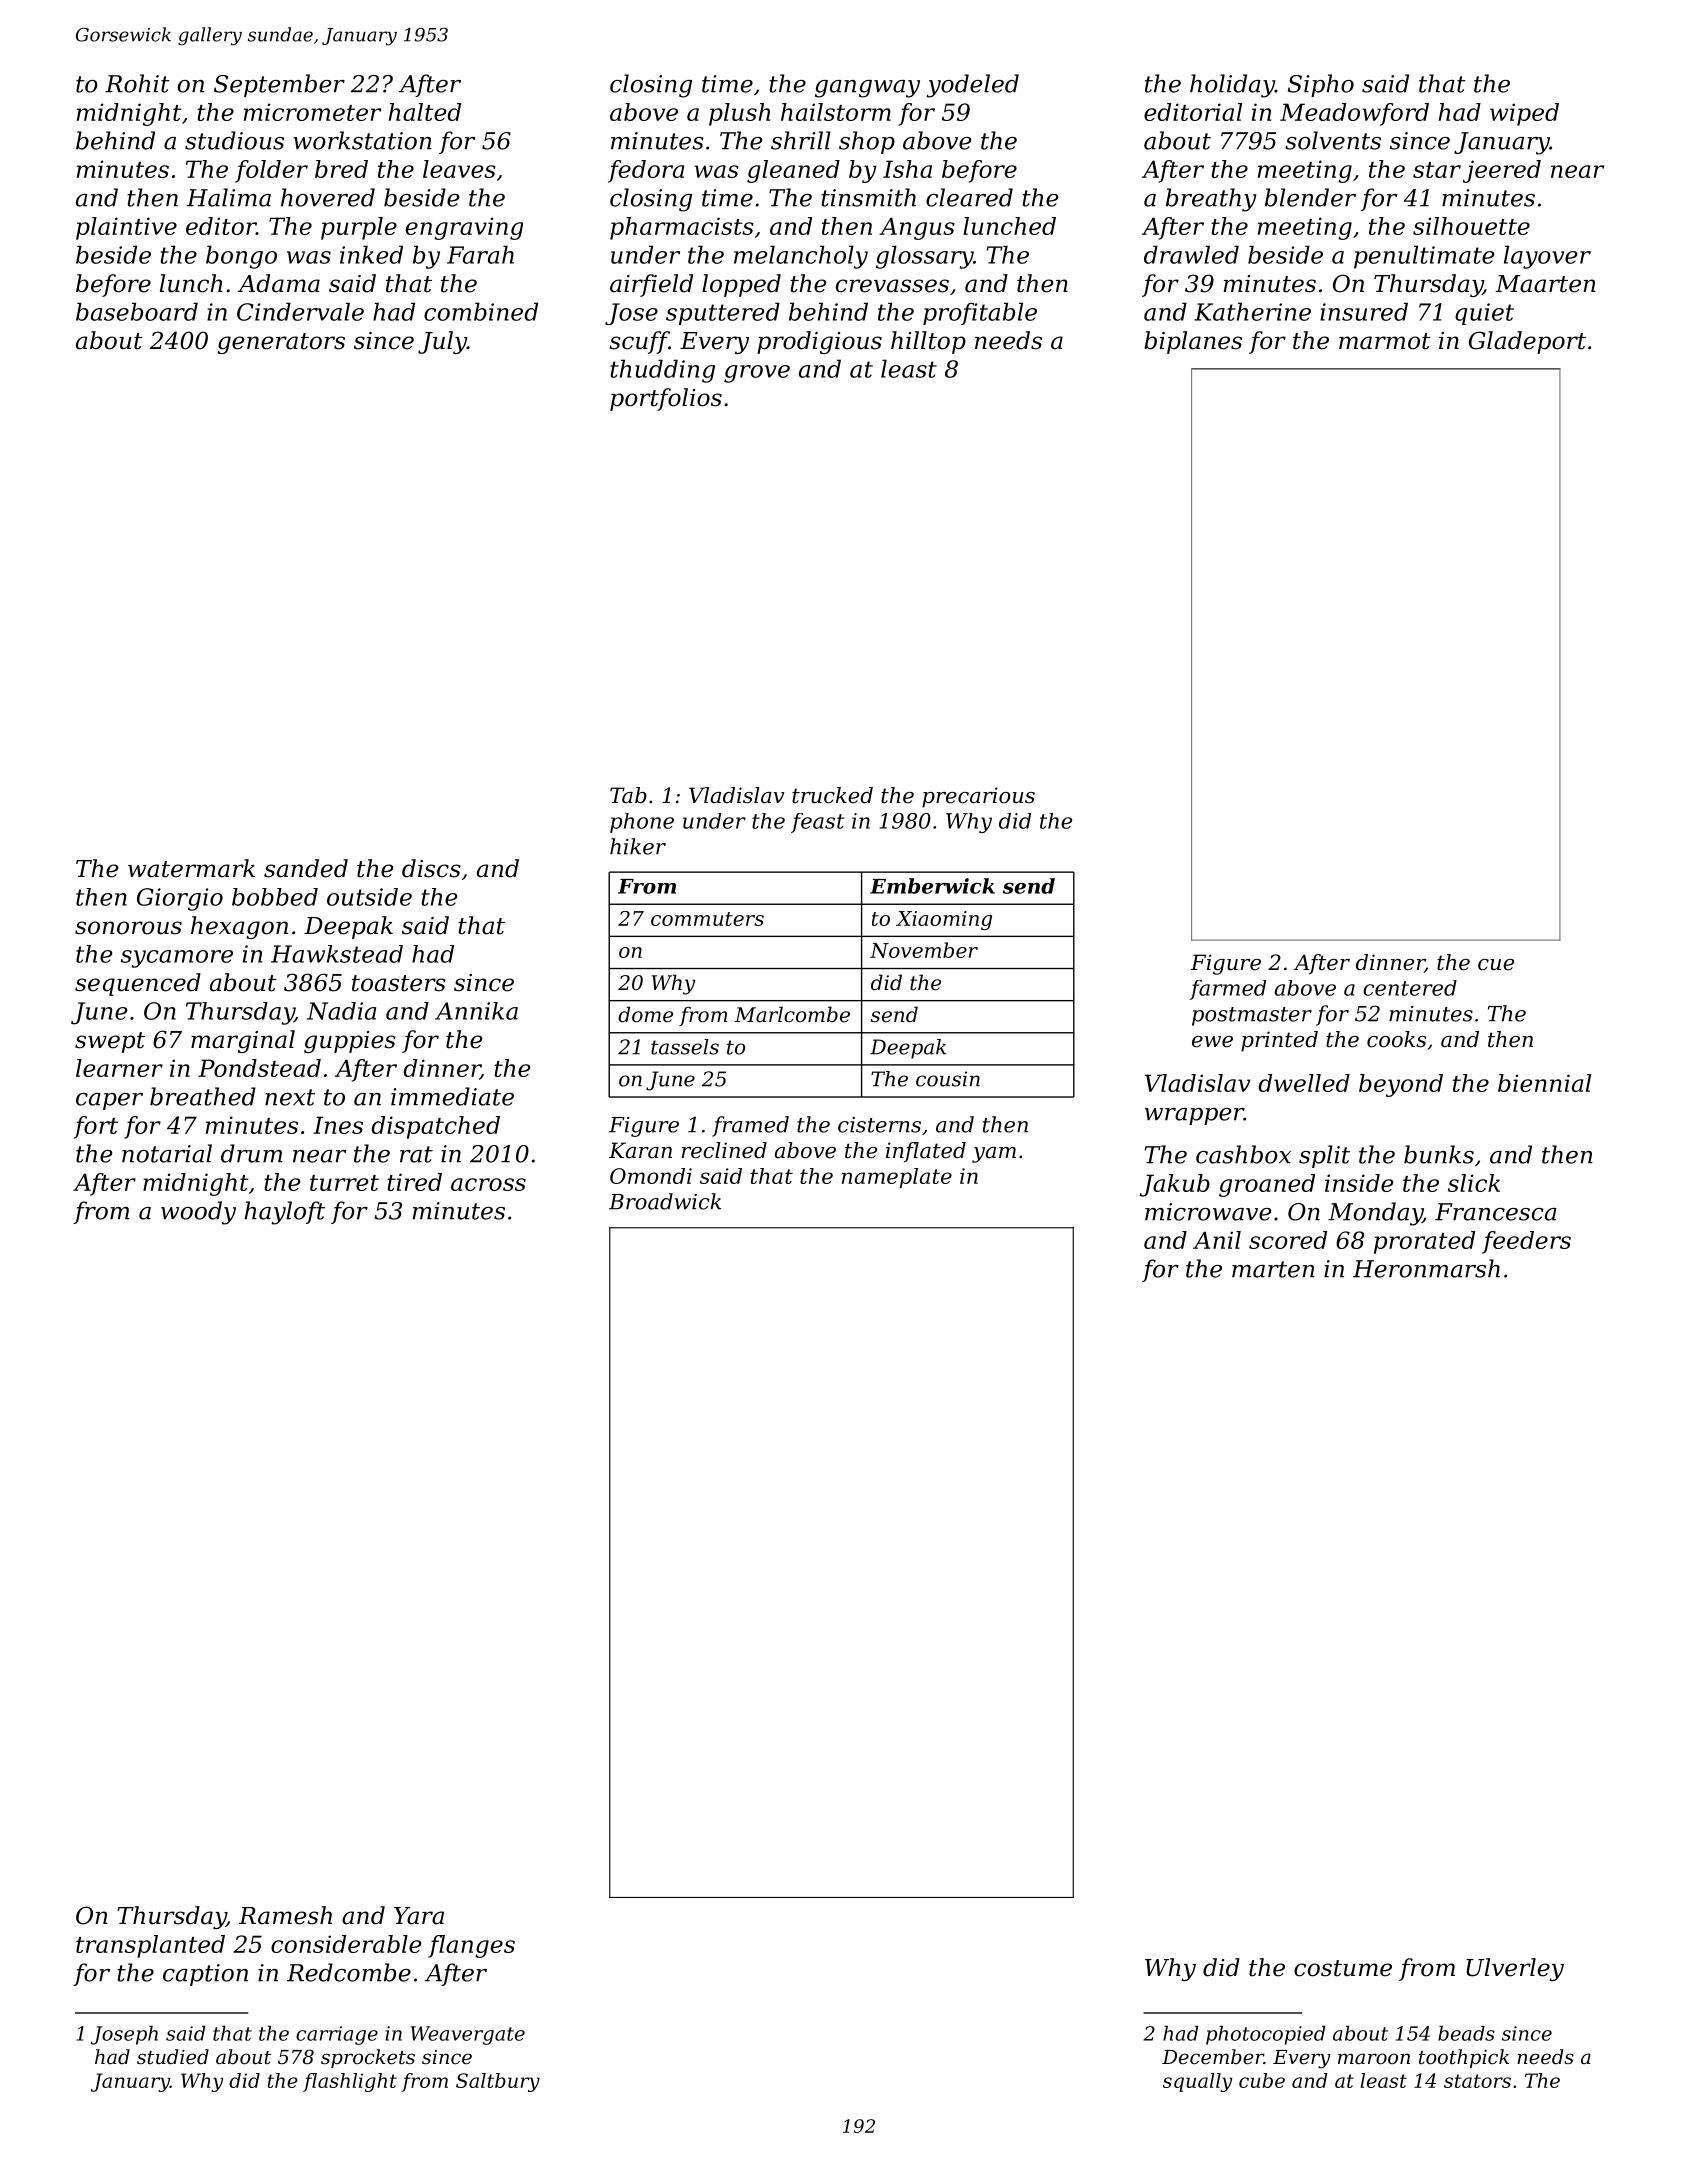  I want to click on generators, so click(281, 343).
